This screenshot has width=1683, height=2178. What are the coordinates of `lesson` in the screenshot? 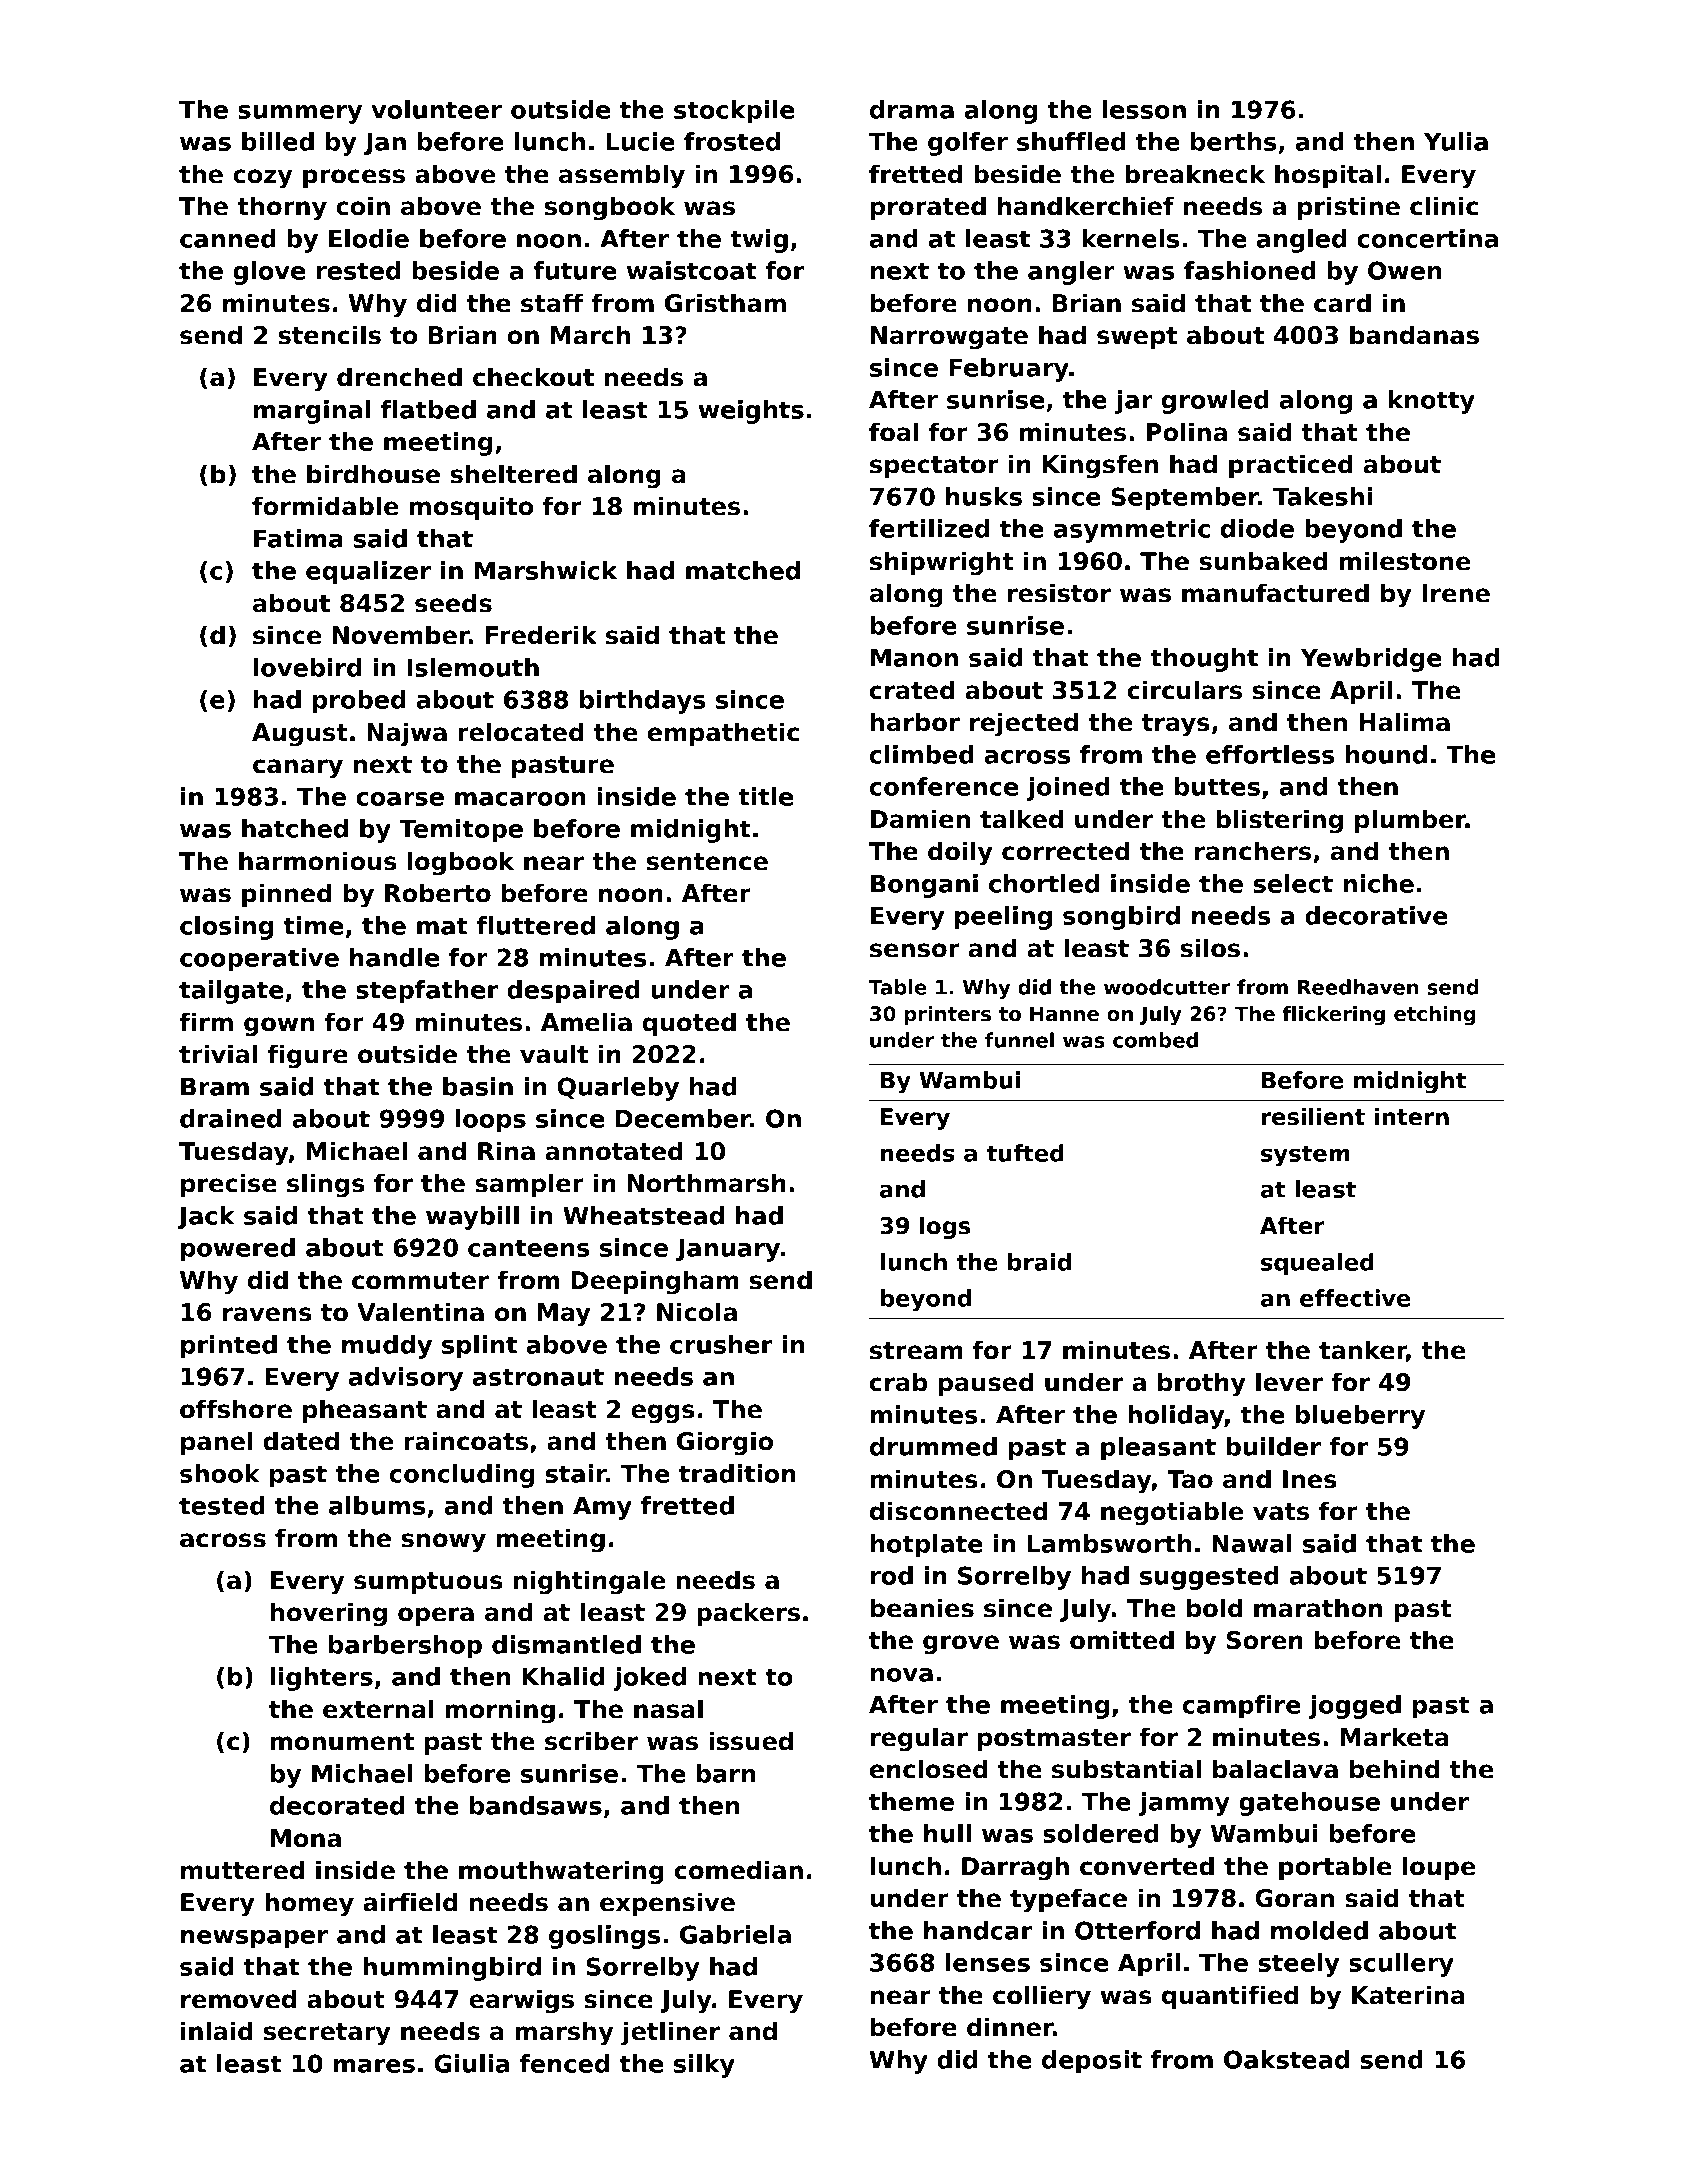 It's located at (1144, 109).
